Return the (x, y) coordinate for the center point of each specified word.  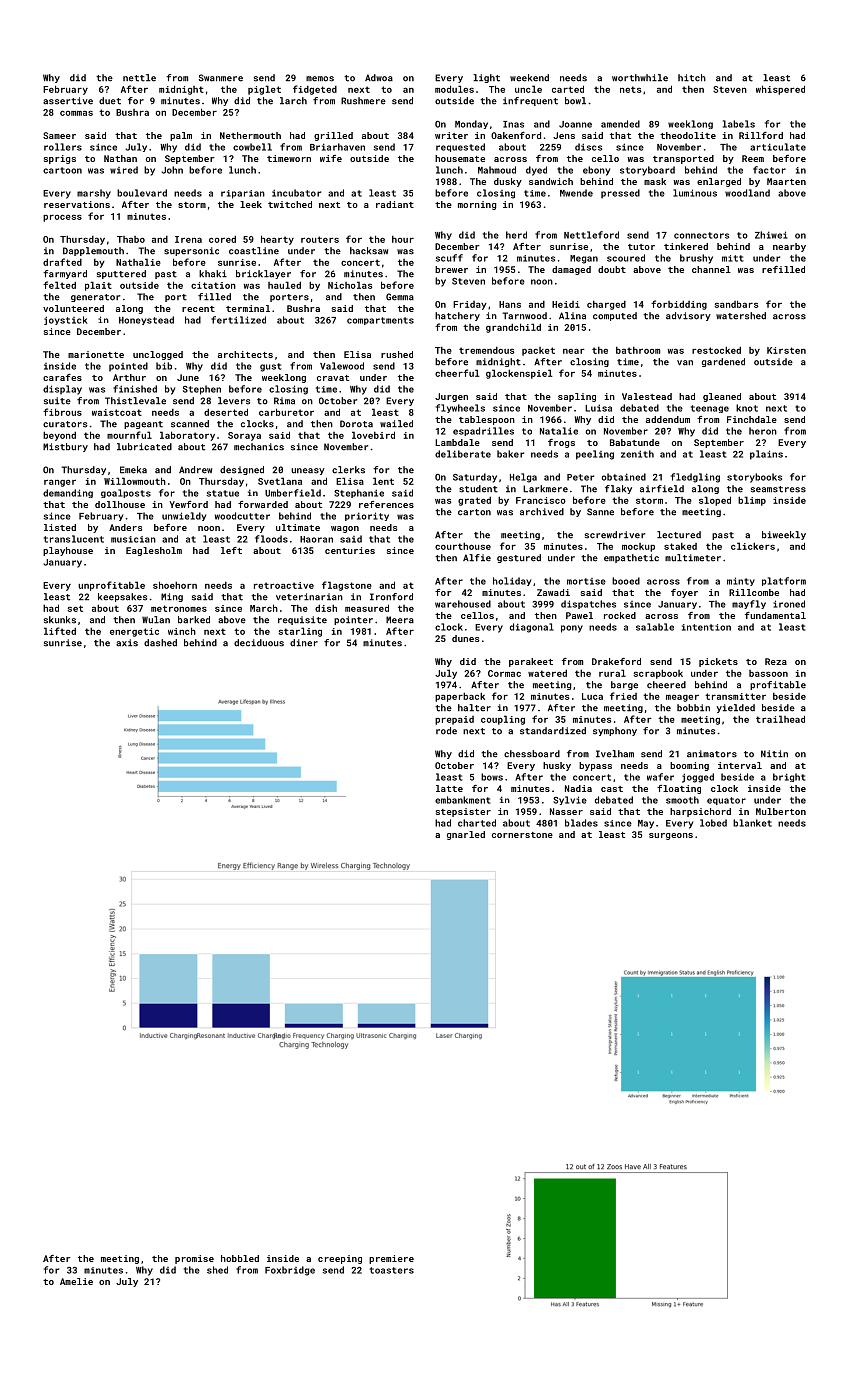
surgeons (671, 836)
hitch (692, 78)
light (486, 78)
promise (194, 1259)
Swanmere (221, 78)
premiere (391, 1259)
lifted (60, 631)
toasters (392, 1270)
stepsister (463, 812)
